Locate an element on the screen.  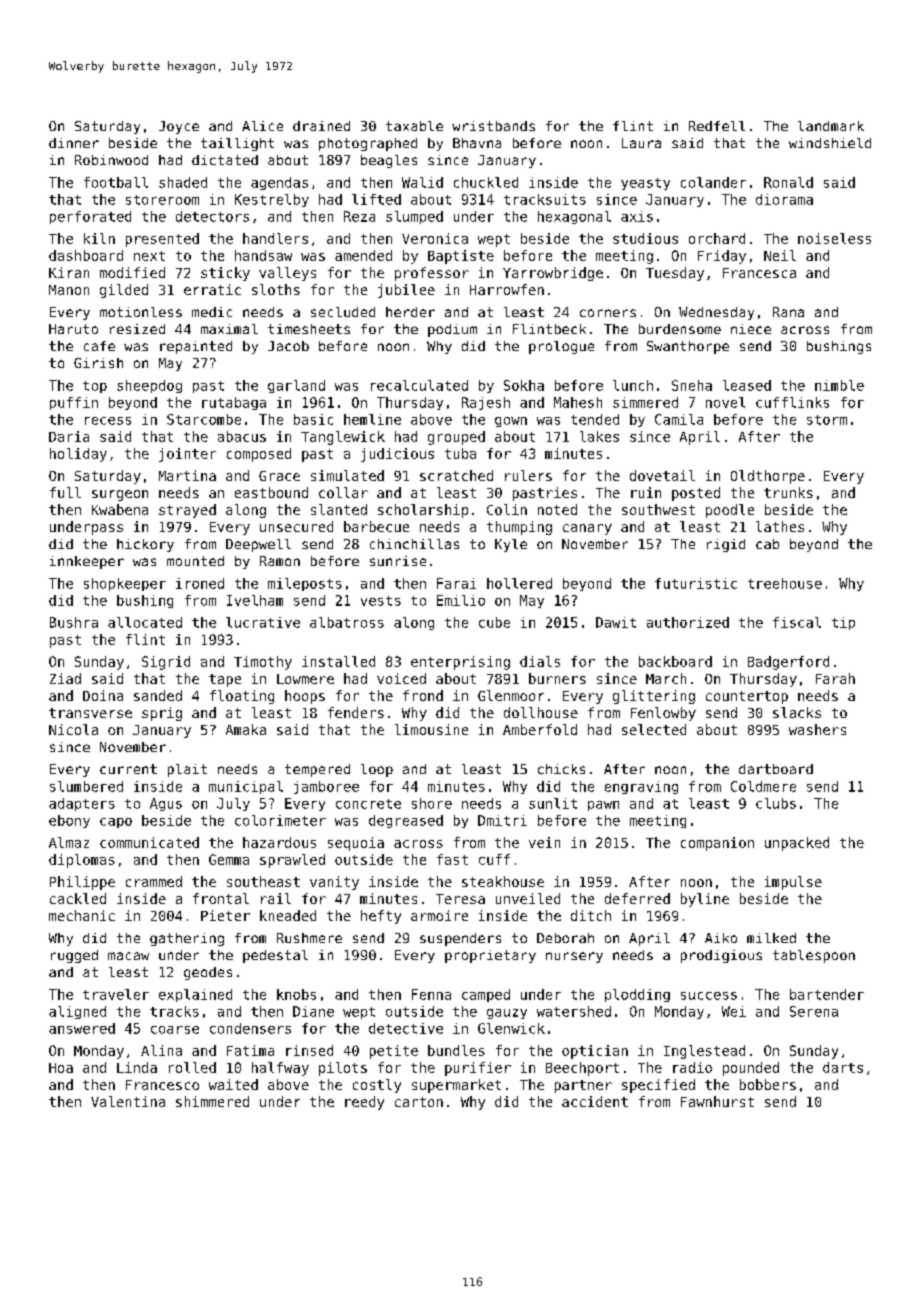
ruin is located at coordinates (646, 492).
